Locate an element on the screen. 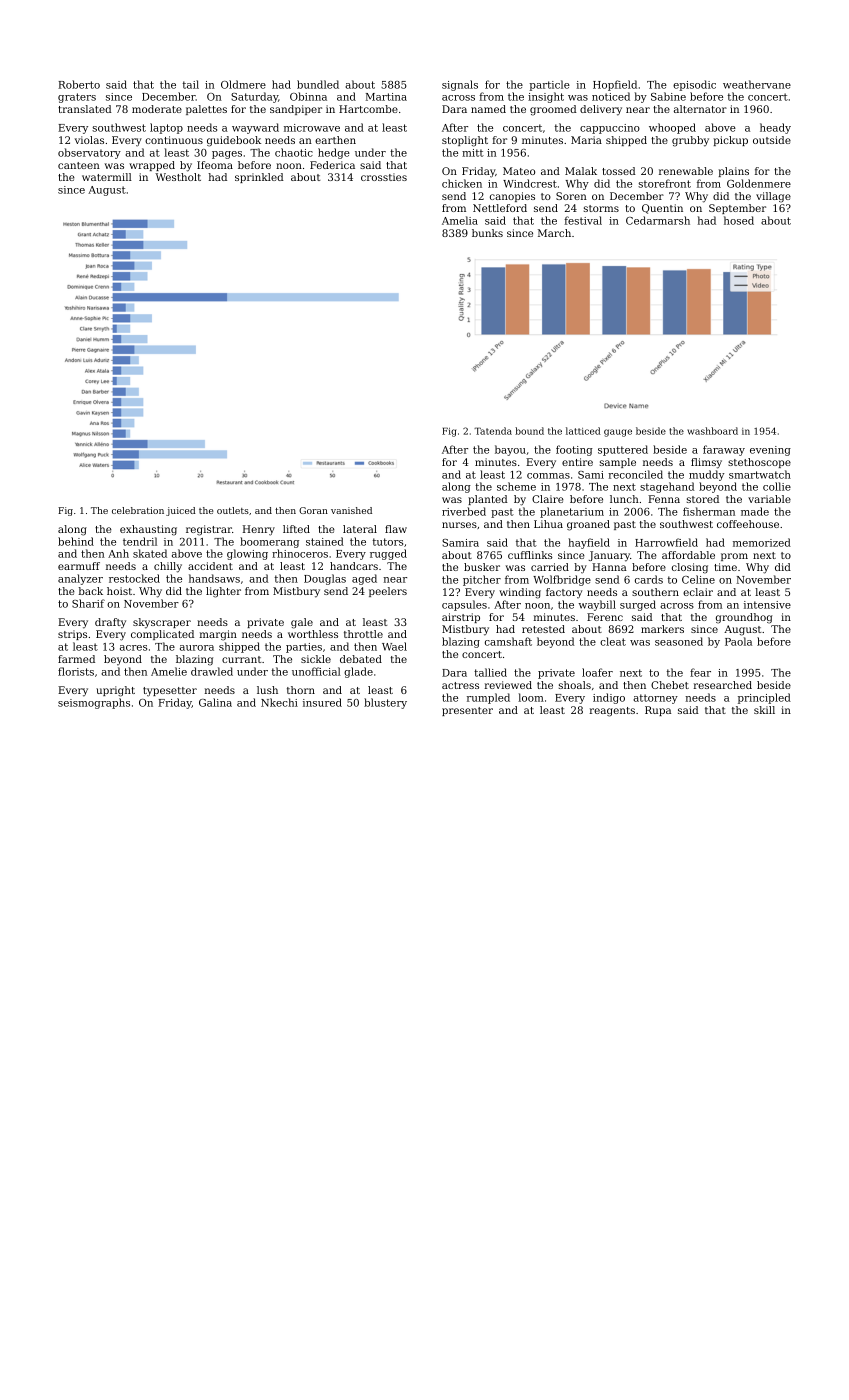 The height and width of the screenshot is (1400, 849). tail is located at coordinates (191, 84).
